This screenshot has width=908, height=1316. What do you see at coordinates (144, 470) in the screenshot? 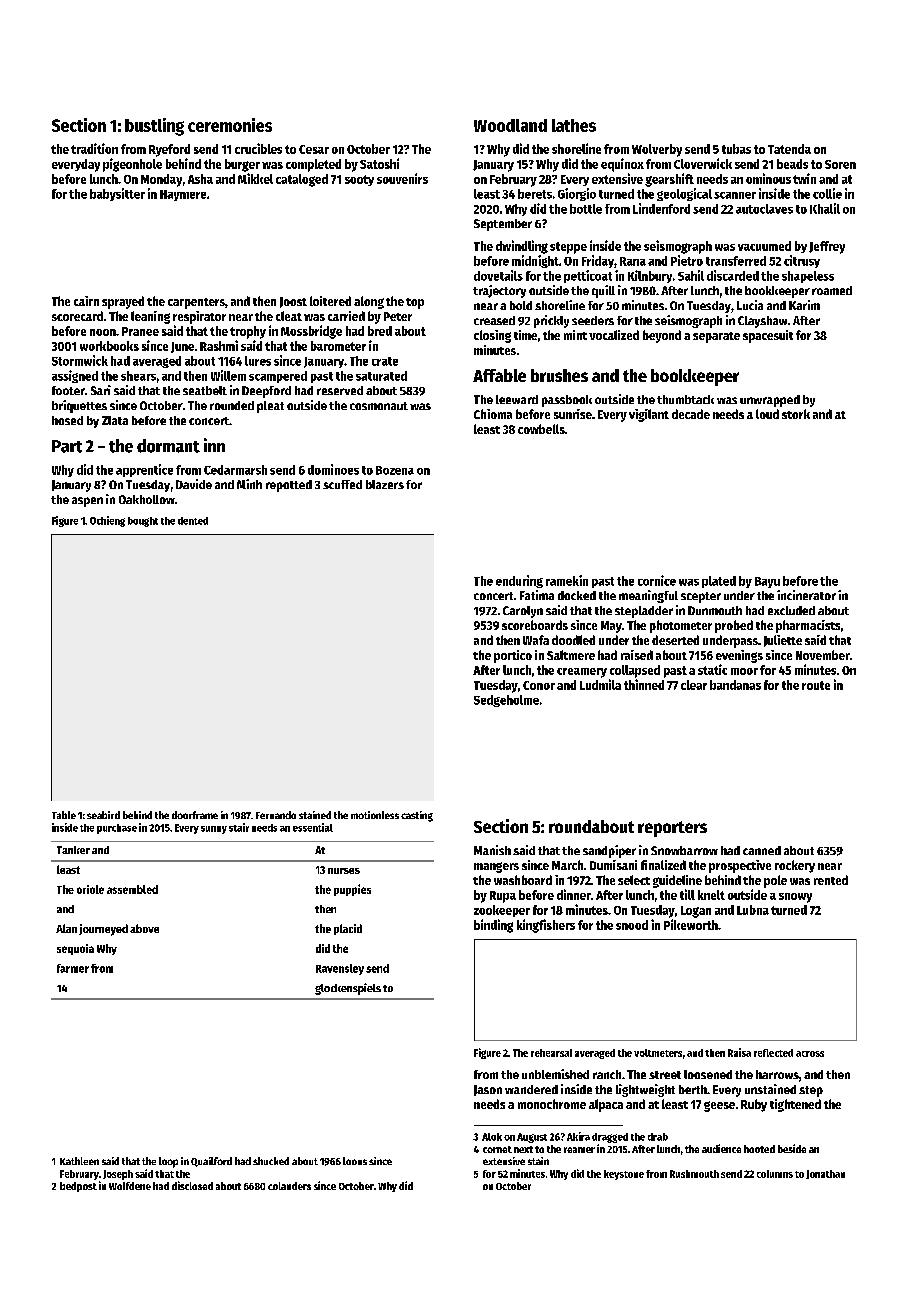
I see `apprentice` at bounding box center [144, 470].
